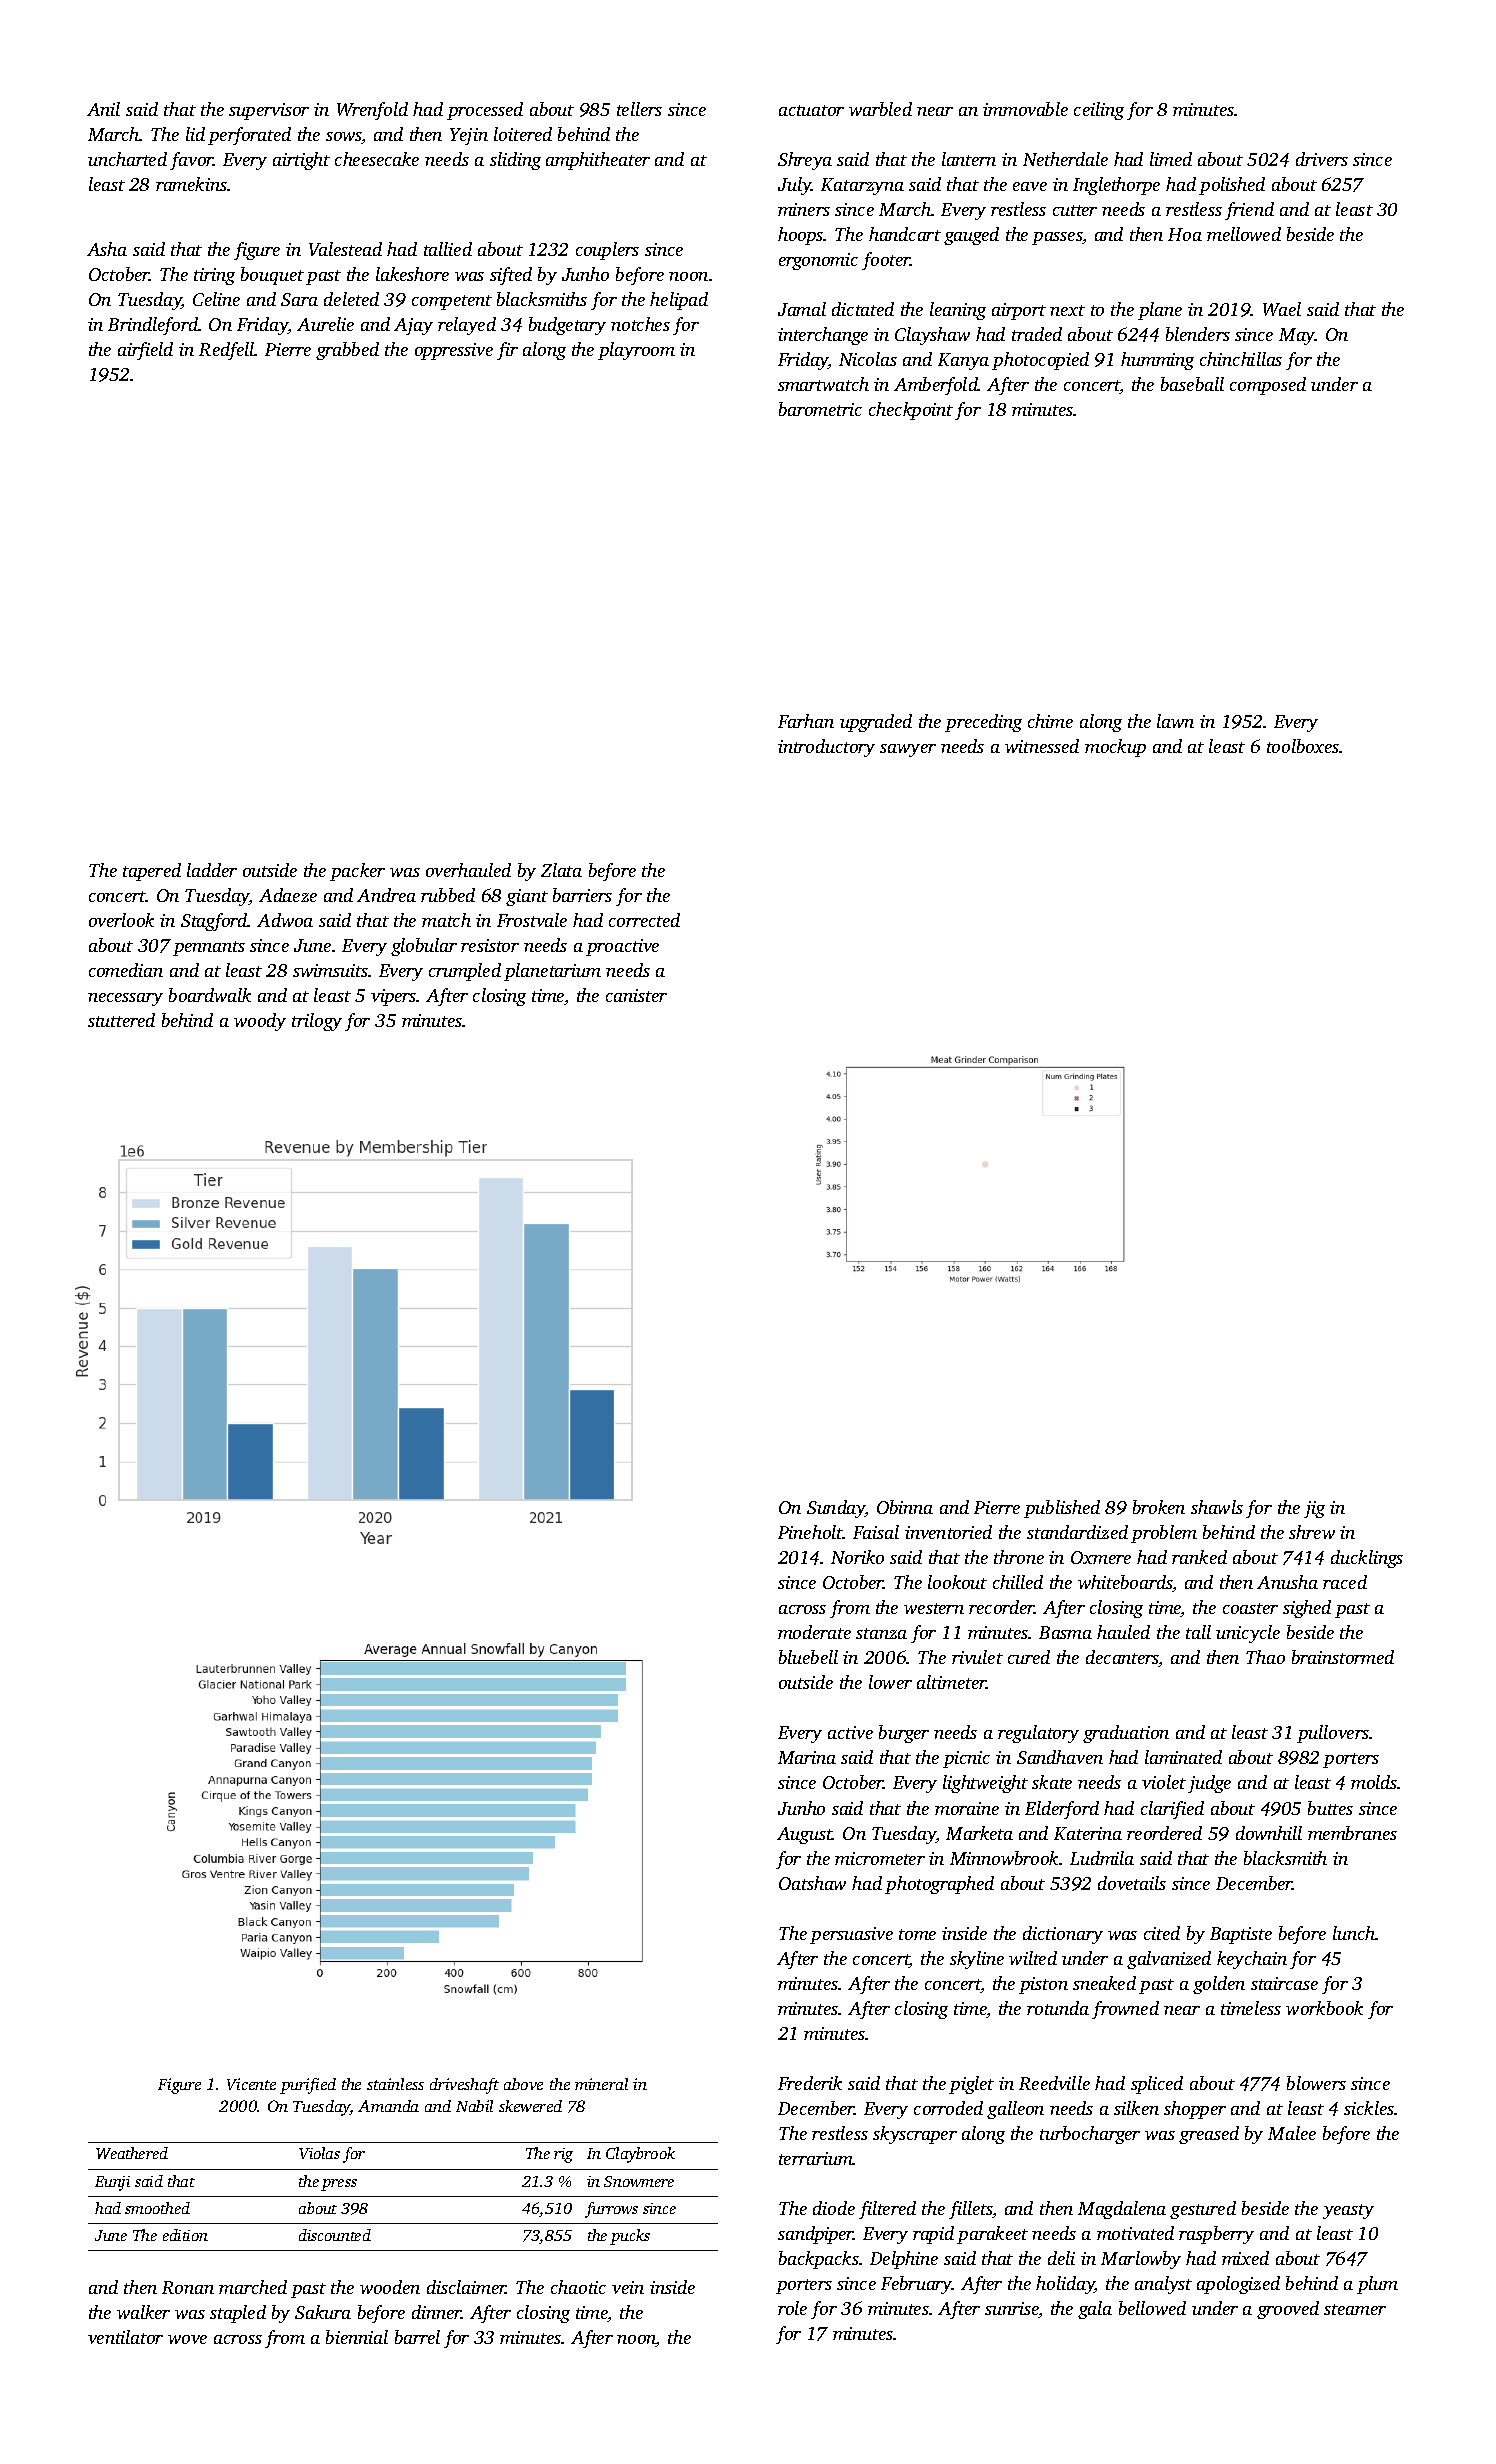  Describe the element at coordinates (810, 1532) in the image. I see `Pineholt` at that location.
